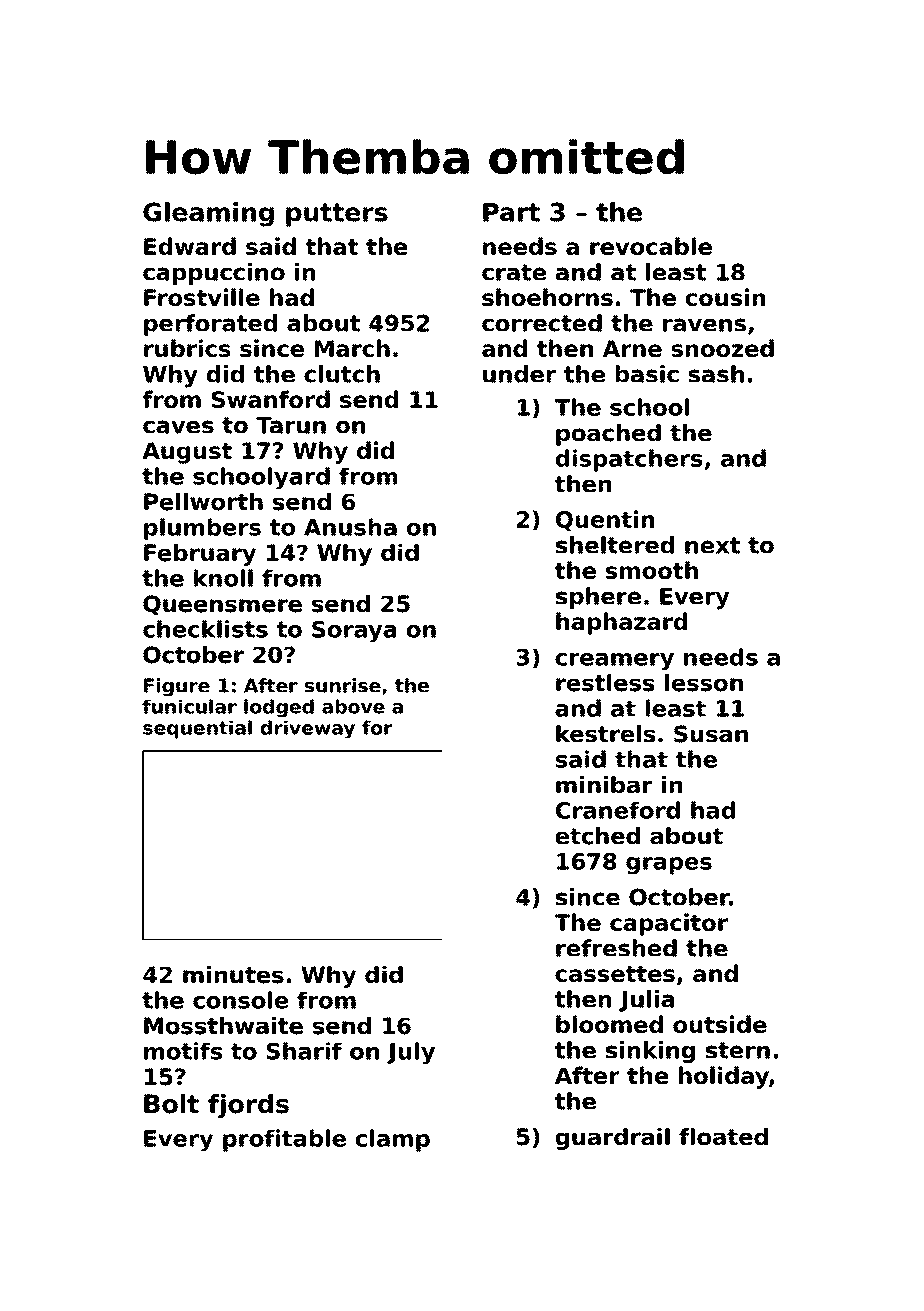 This image has width=924, height=1311. What do you see at coordinates (597, 836) in the image?
I see `etched` at bounding box center [597, 836].
